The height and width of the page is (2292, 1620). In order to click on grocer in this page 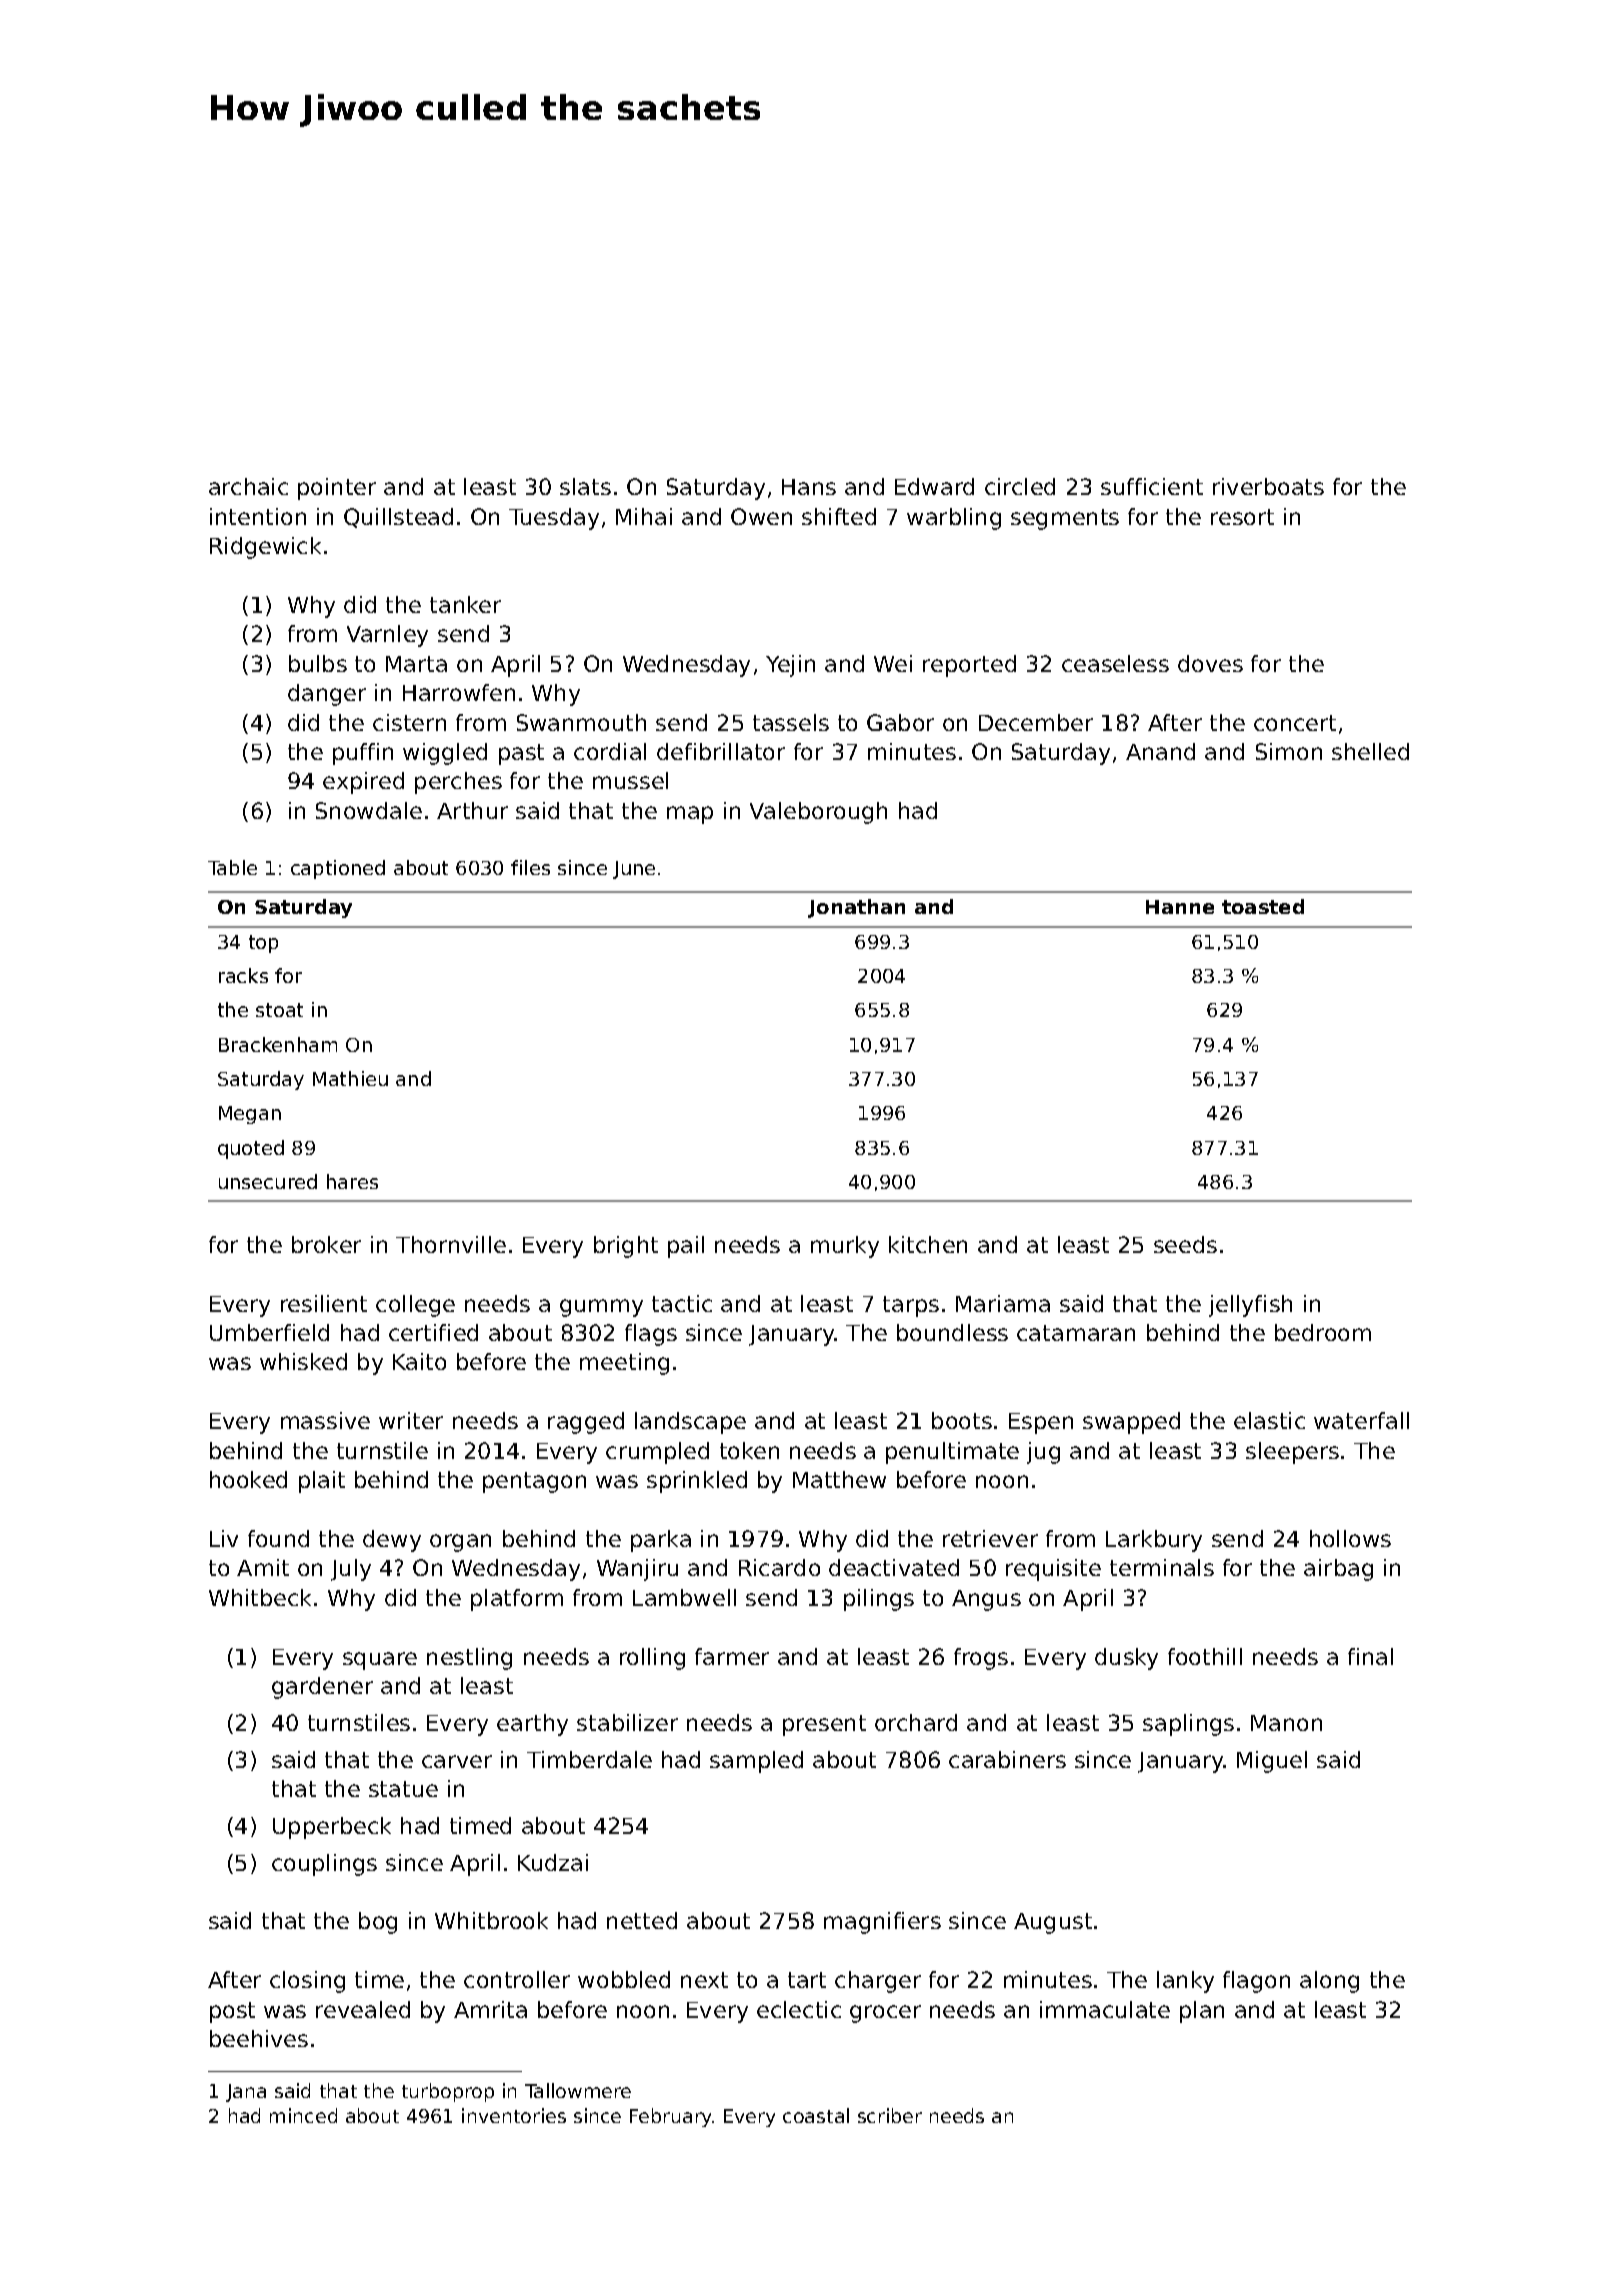, I will do `click(885, 2014)`.
